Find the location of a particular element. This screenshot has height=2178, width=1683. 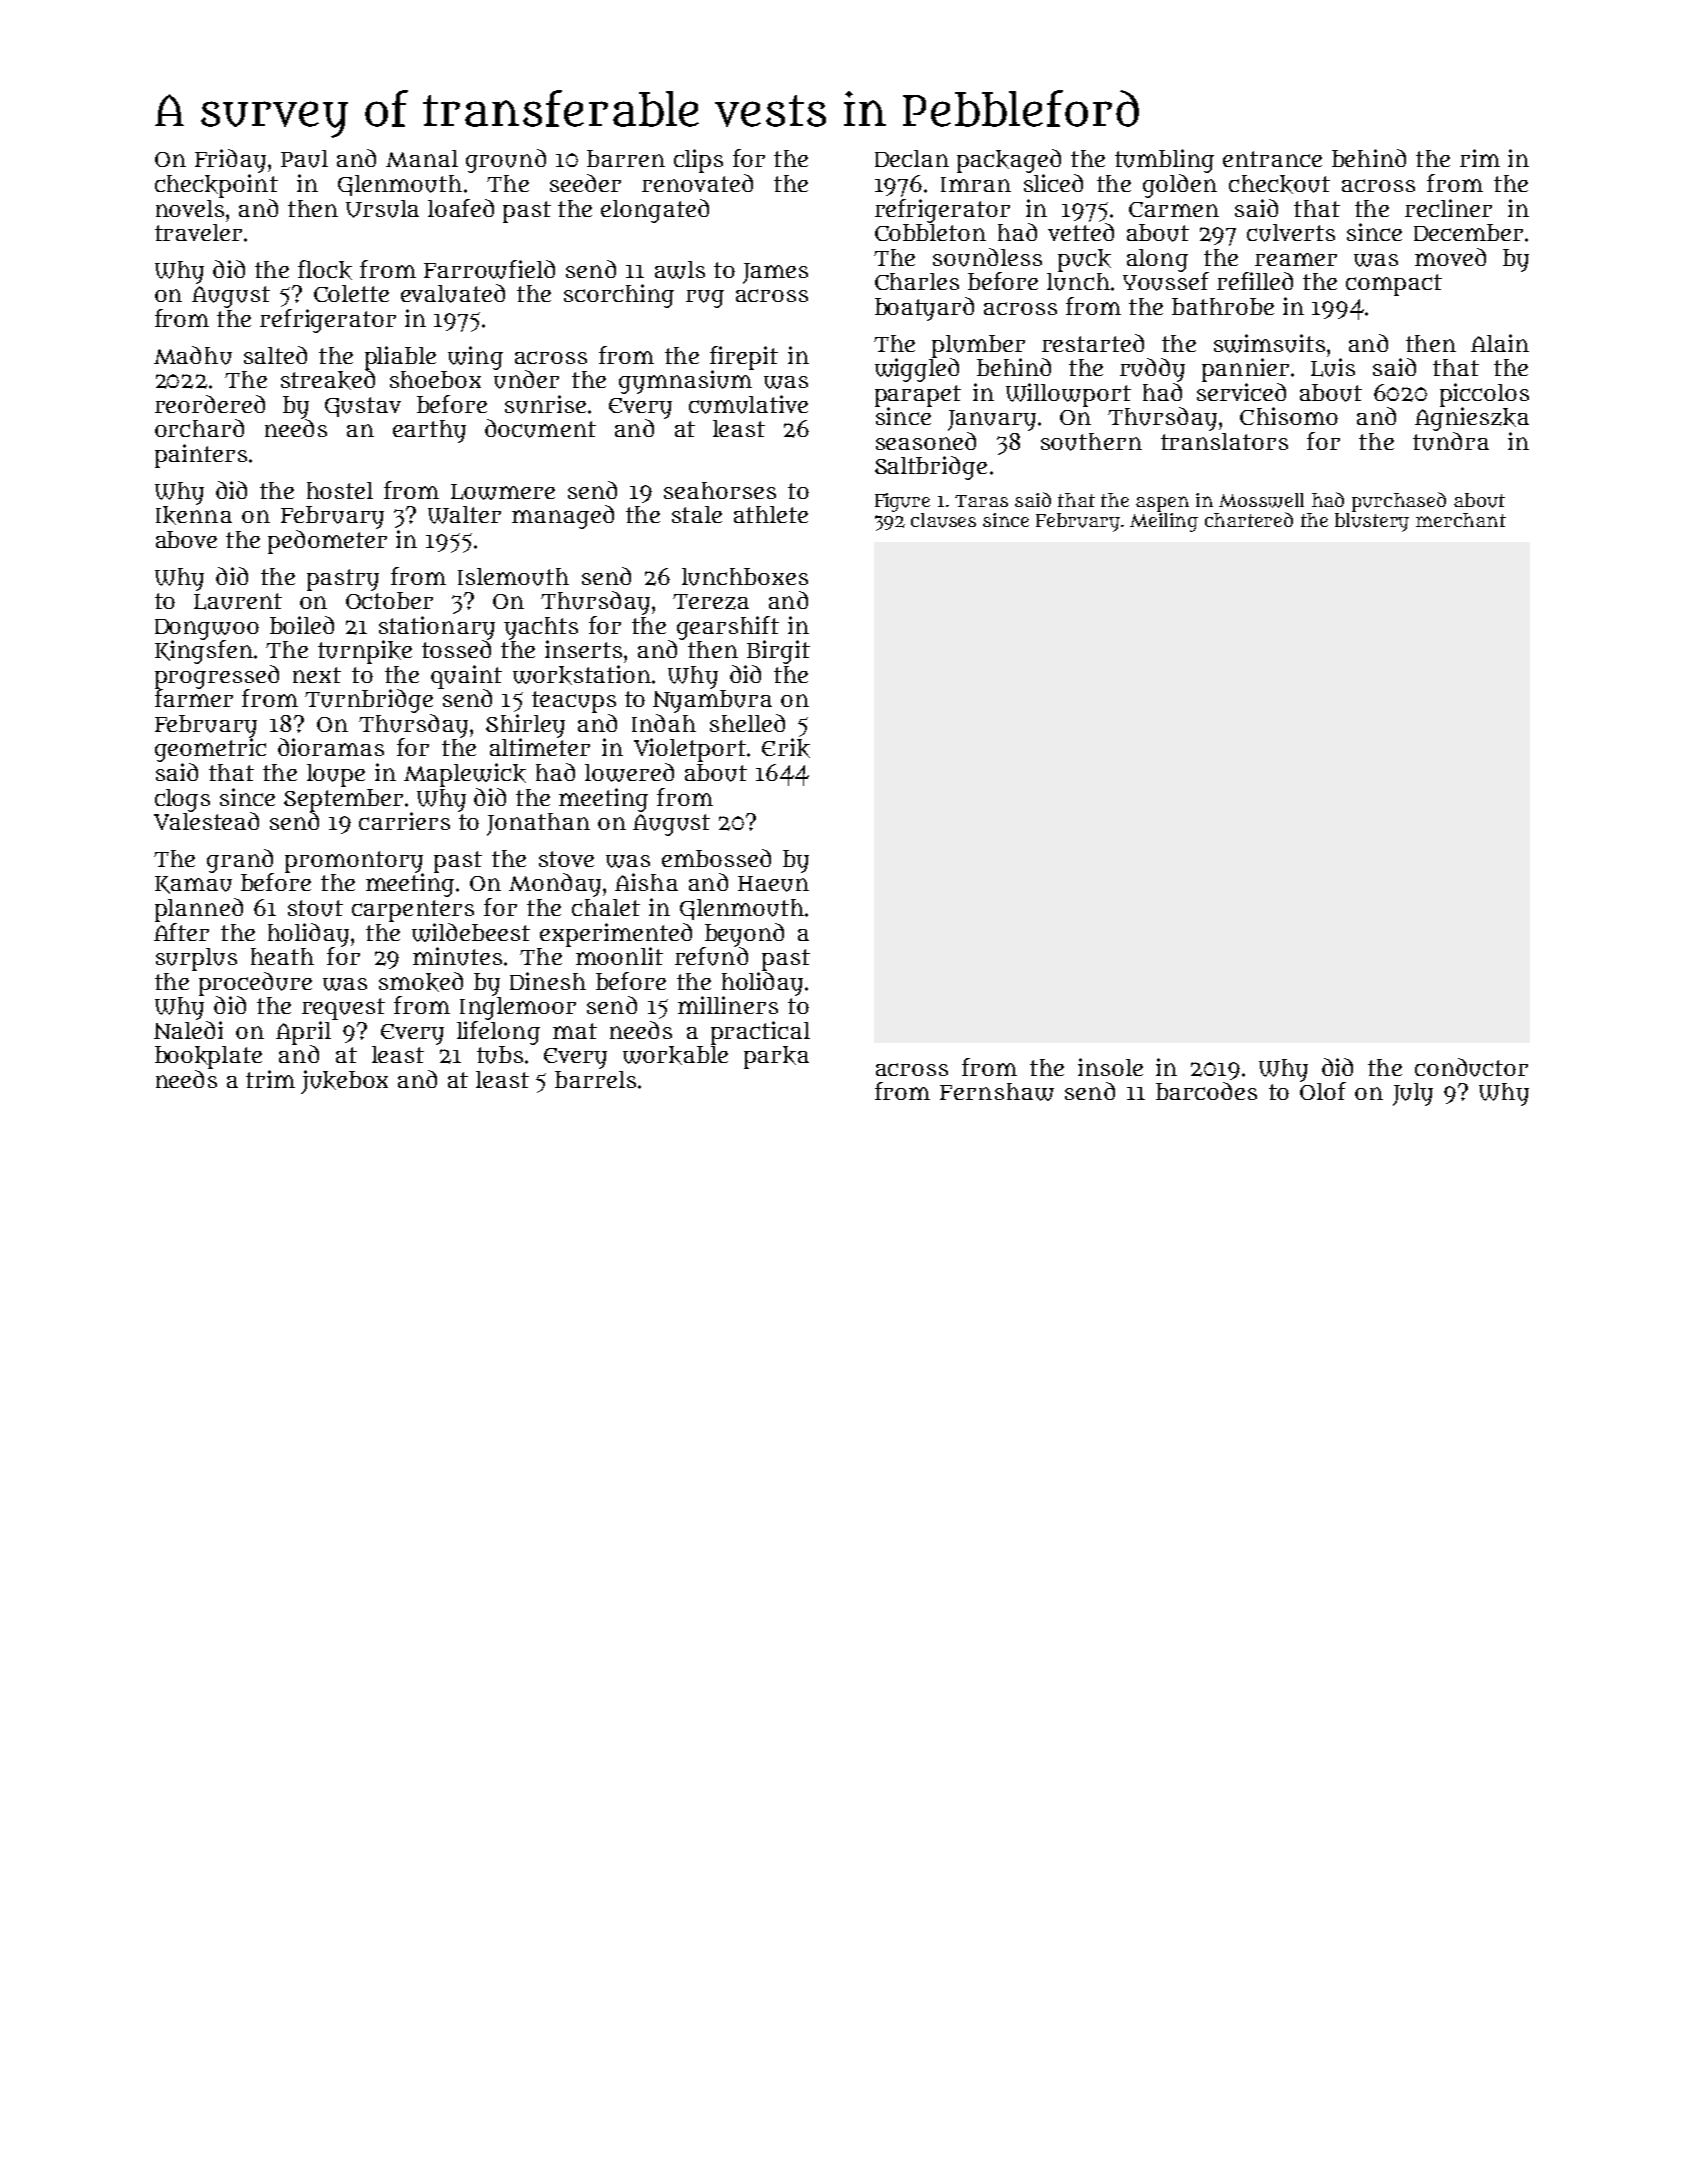

painters is located at coordinates (201, 456).
